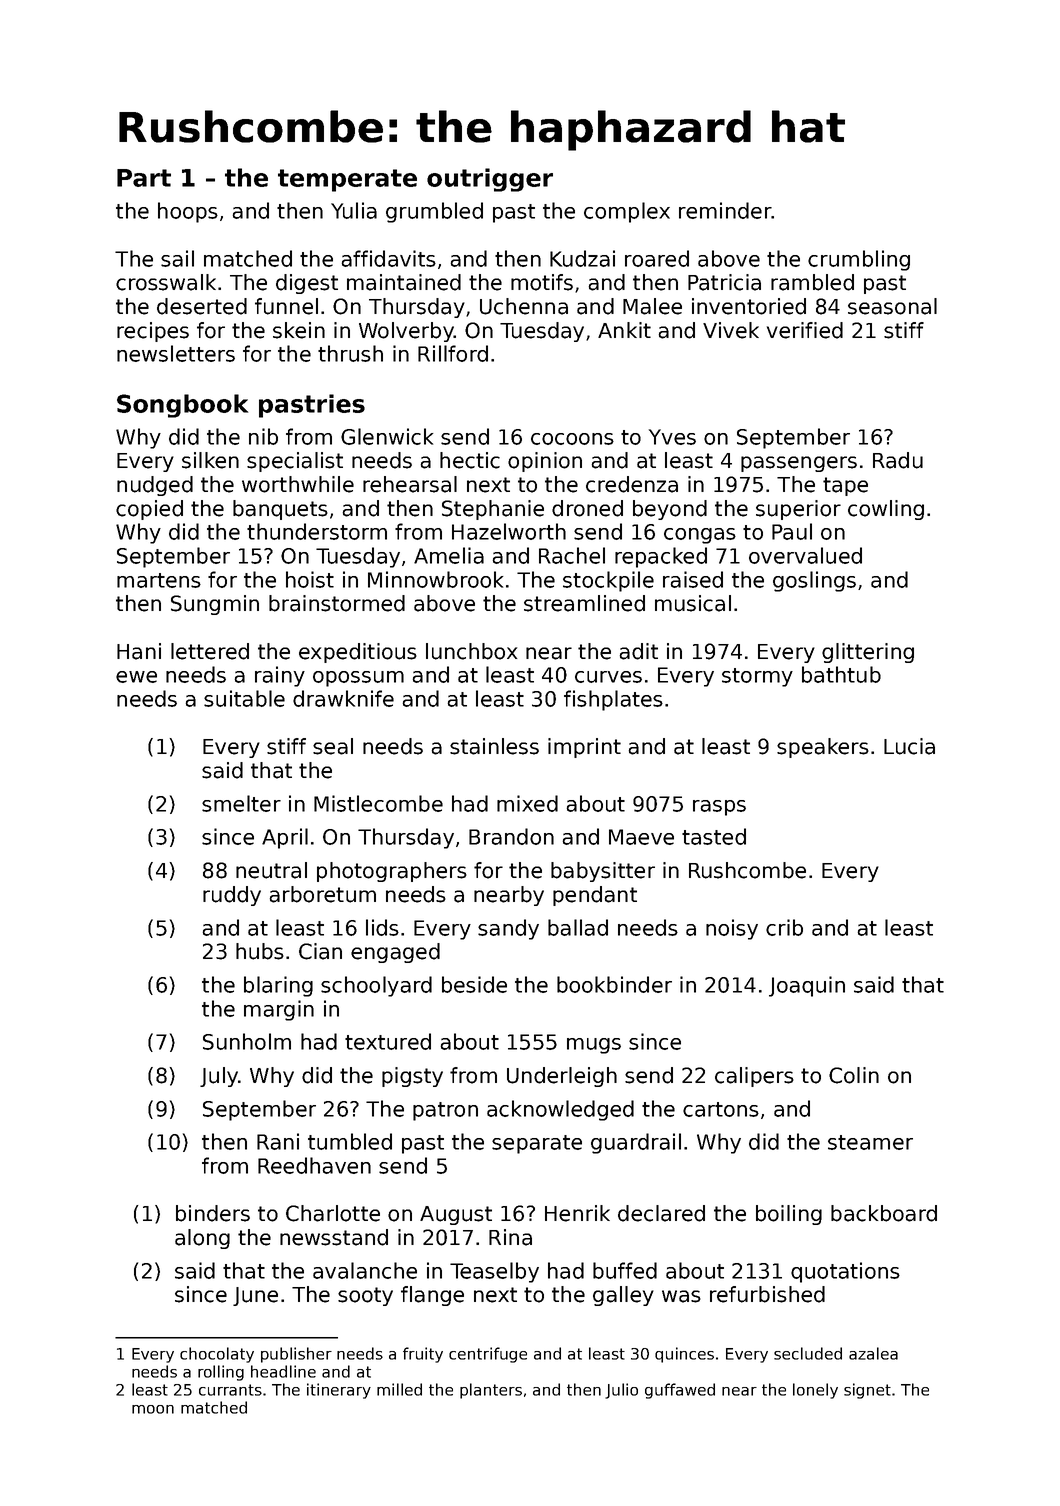 The height and width of the document is (1506, 1060). What do you see at coordinates (219, 1077) in the document?
I see `July` at bounding box center [219, 1077].
